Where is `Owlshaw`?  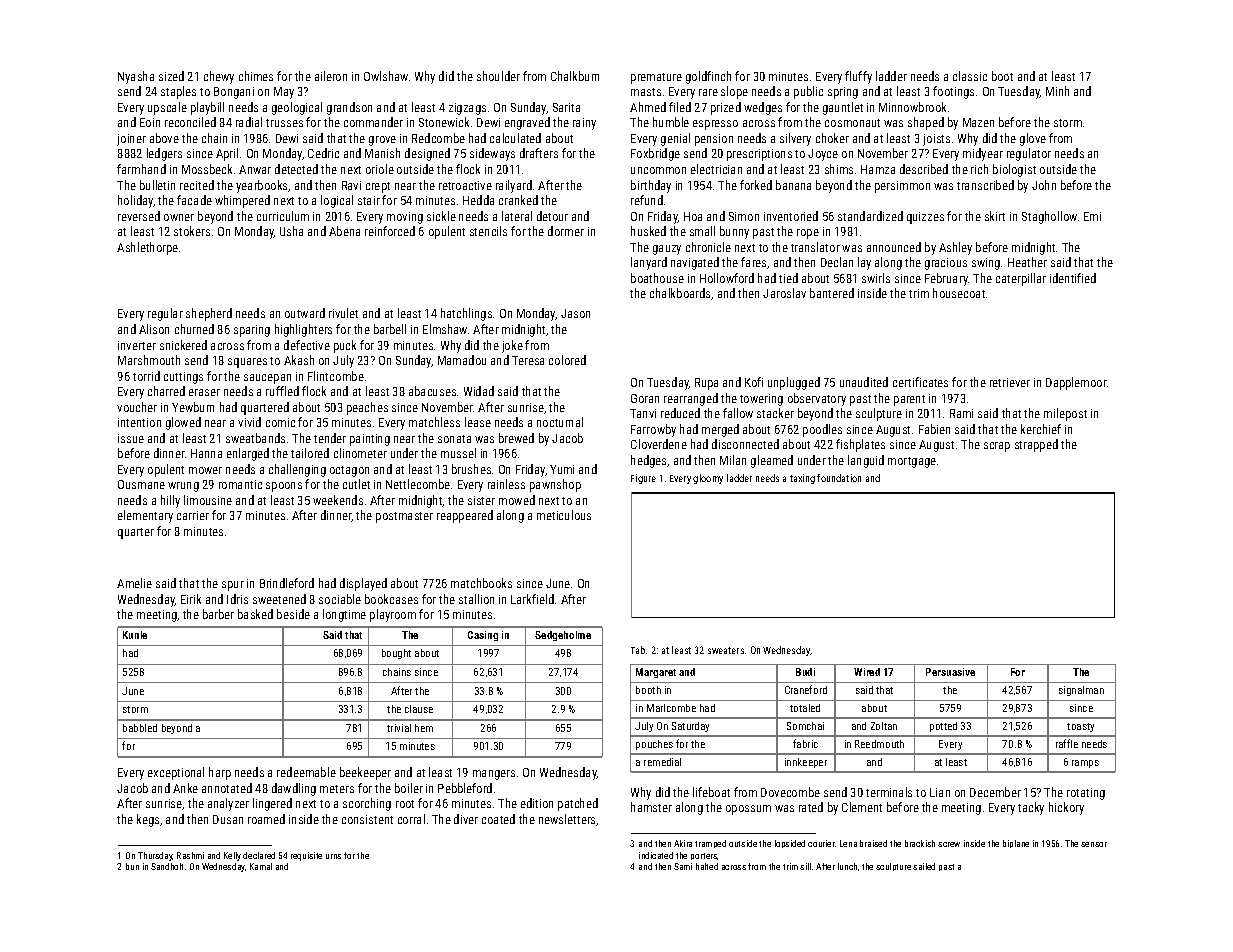 Owlshaw is located at coordinates (386, 76).
